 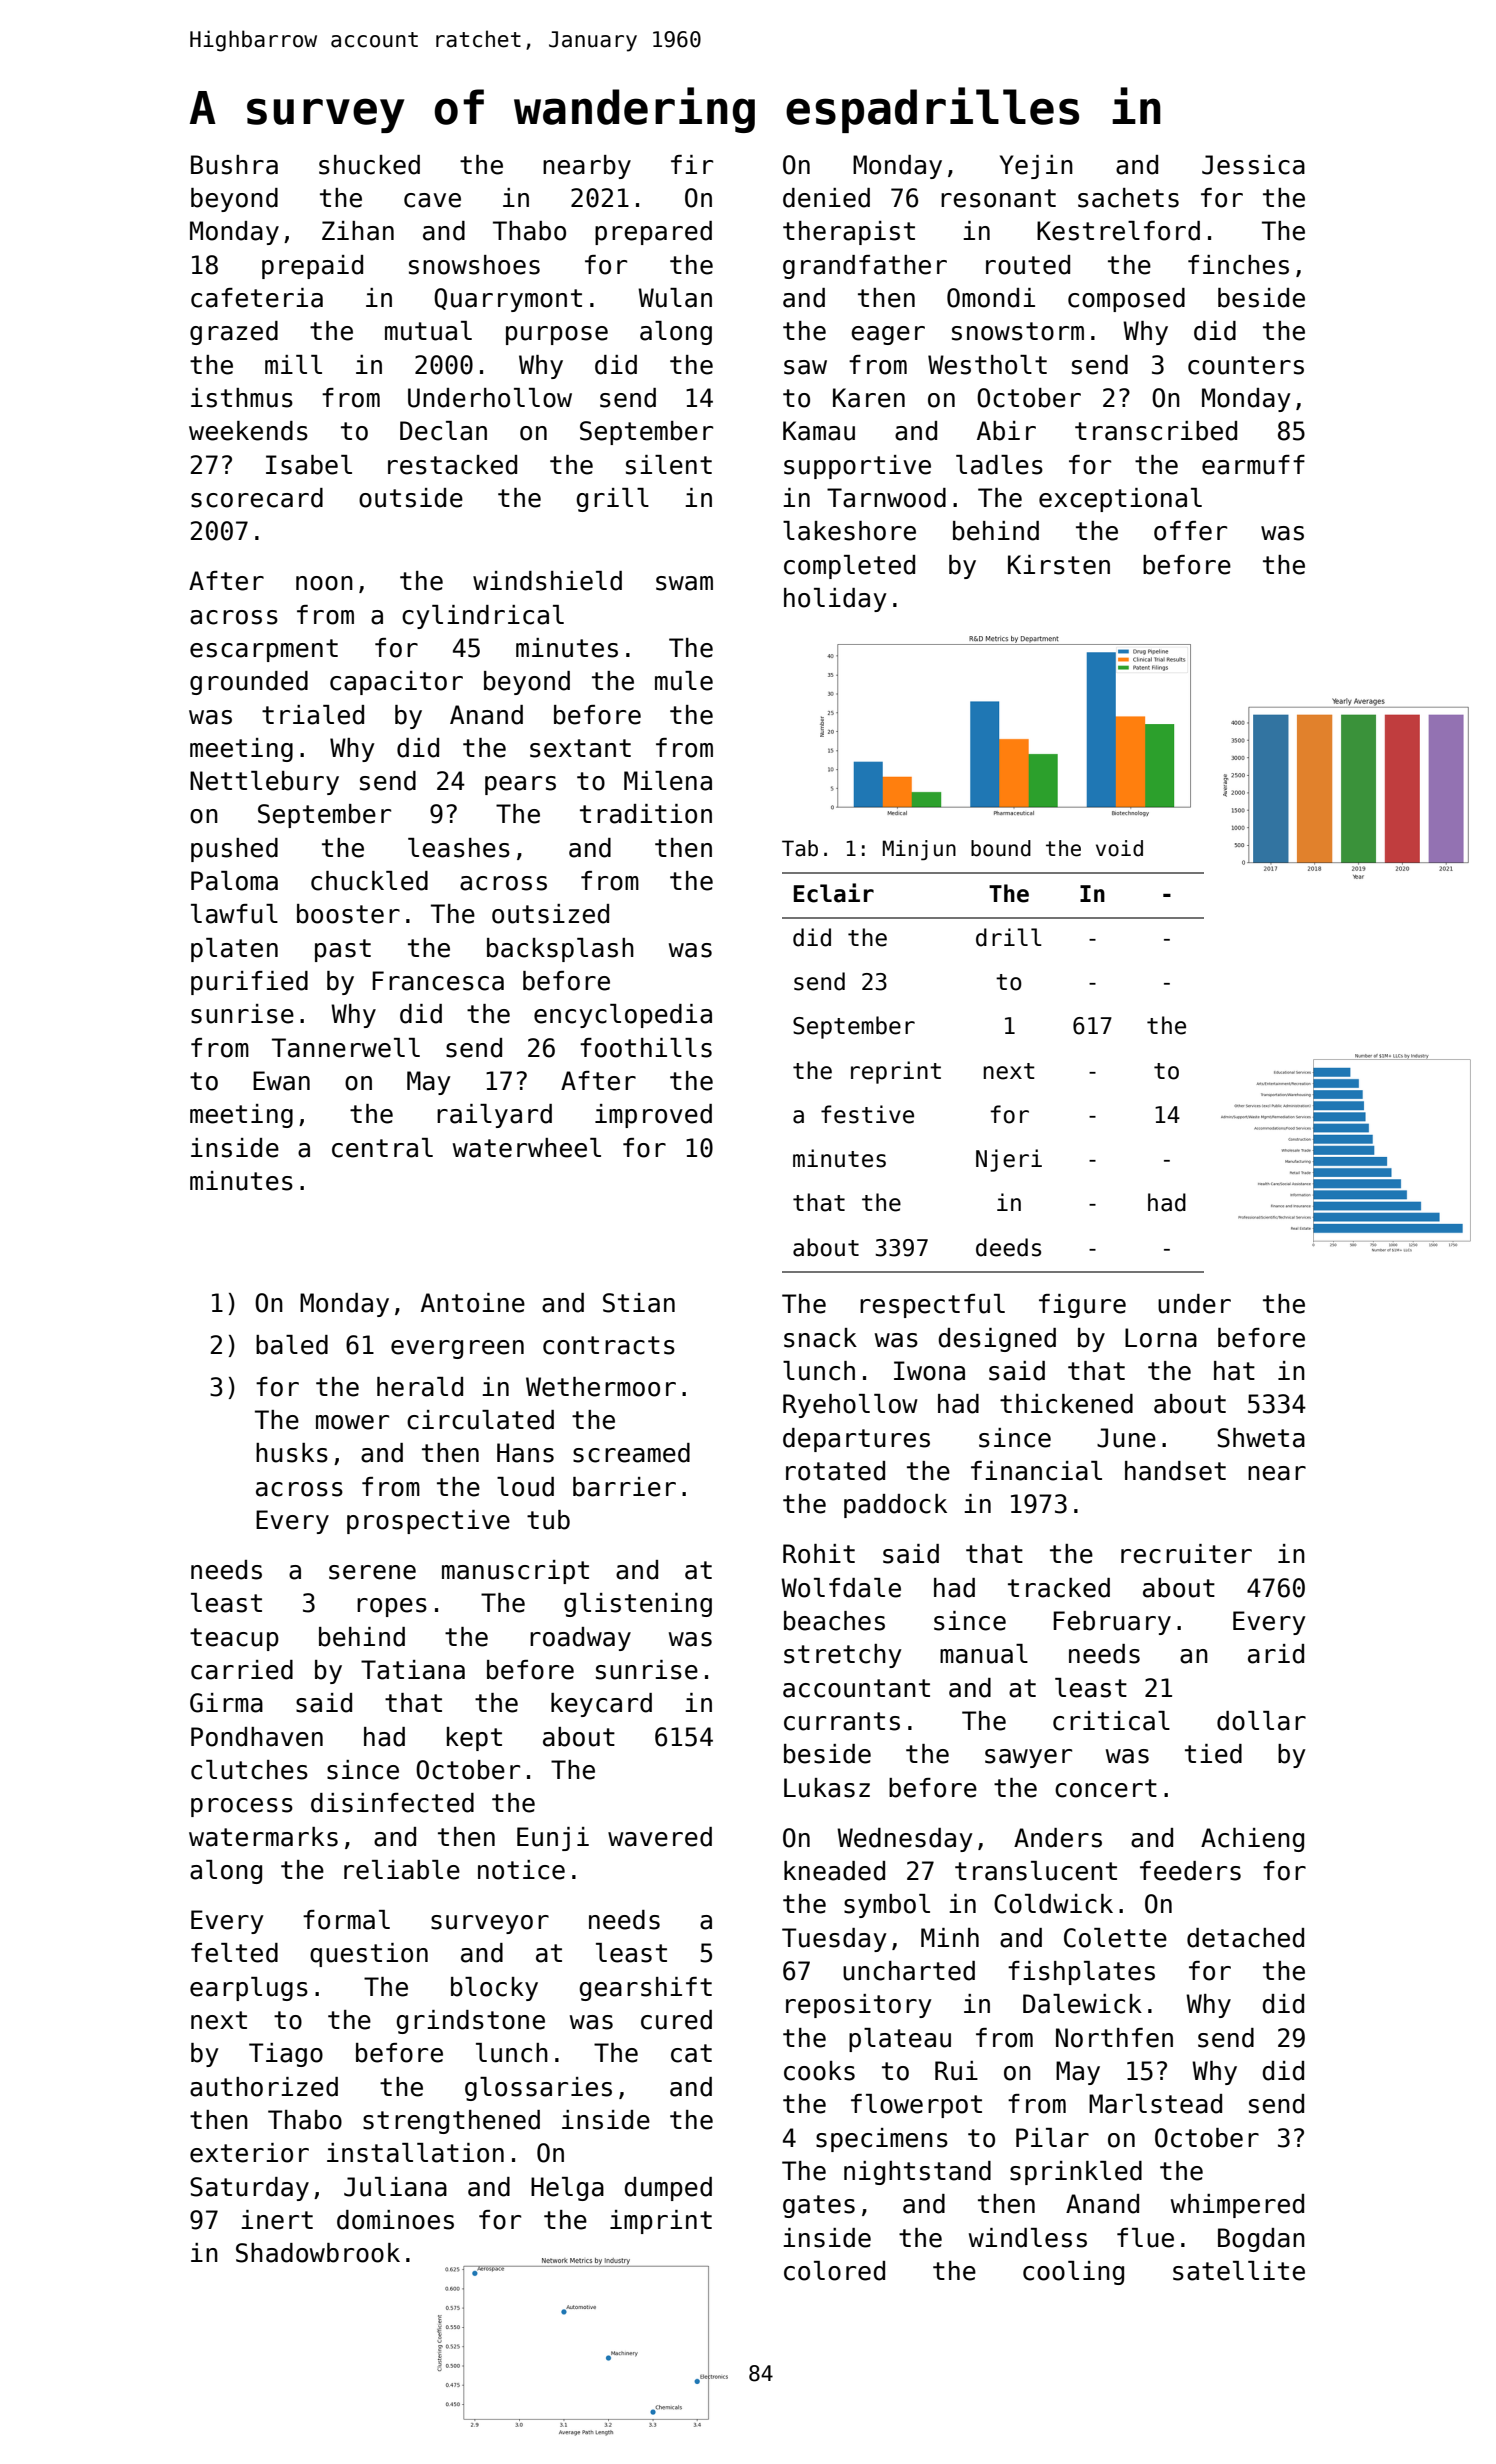 I want to click on grounded, so click(x=249, y=683).
